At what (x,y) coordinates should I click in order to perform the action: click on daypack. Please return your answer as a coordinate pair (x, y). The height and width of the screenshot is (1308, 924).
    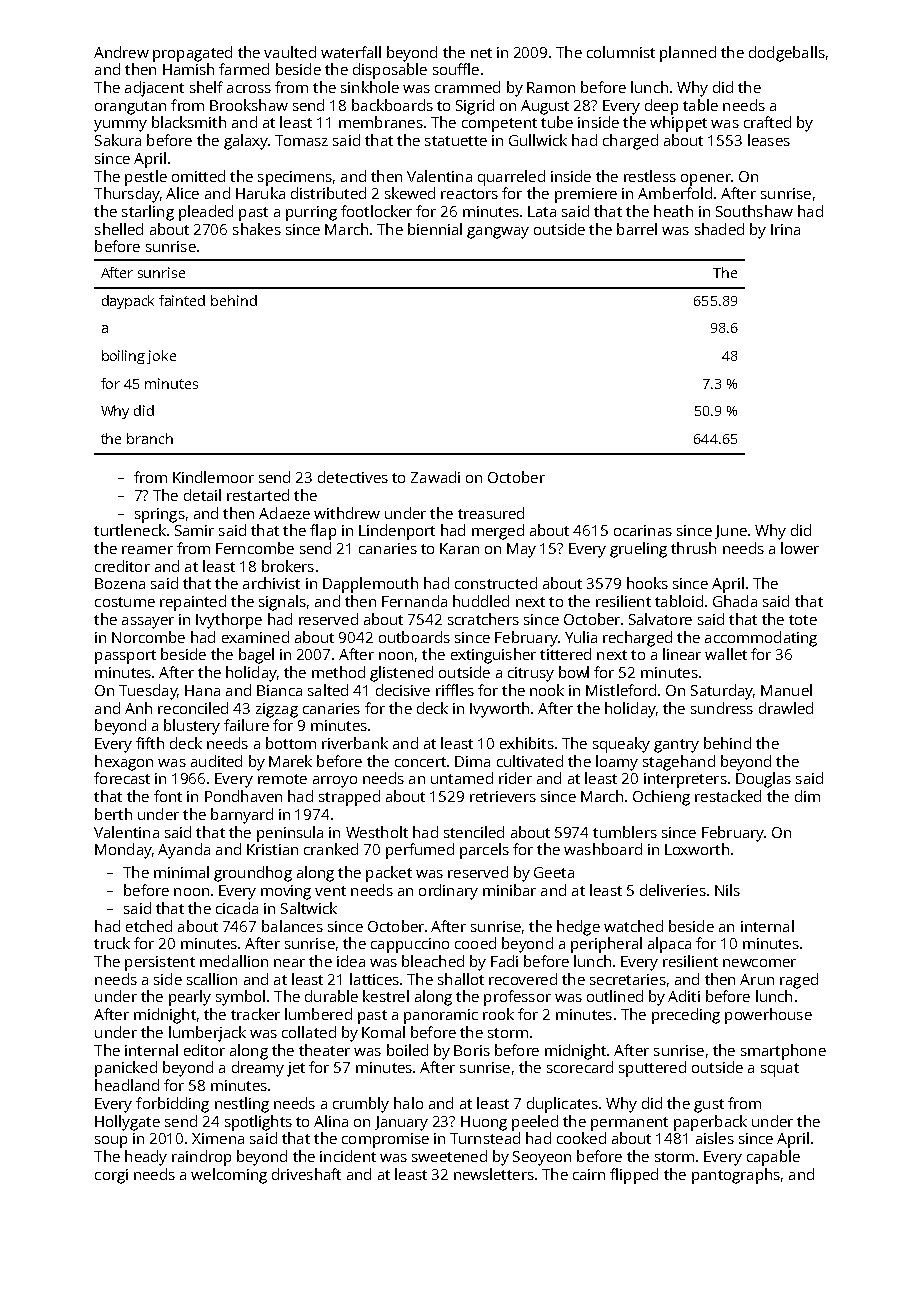
    Looking at the image, I should click on (128, 302).
